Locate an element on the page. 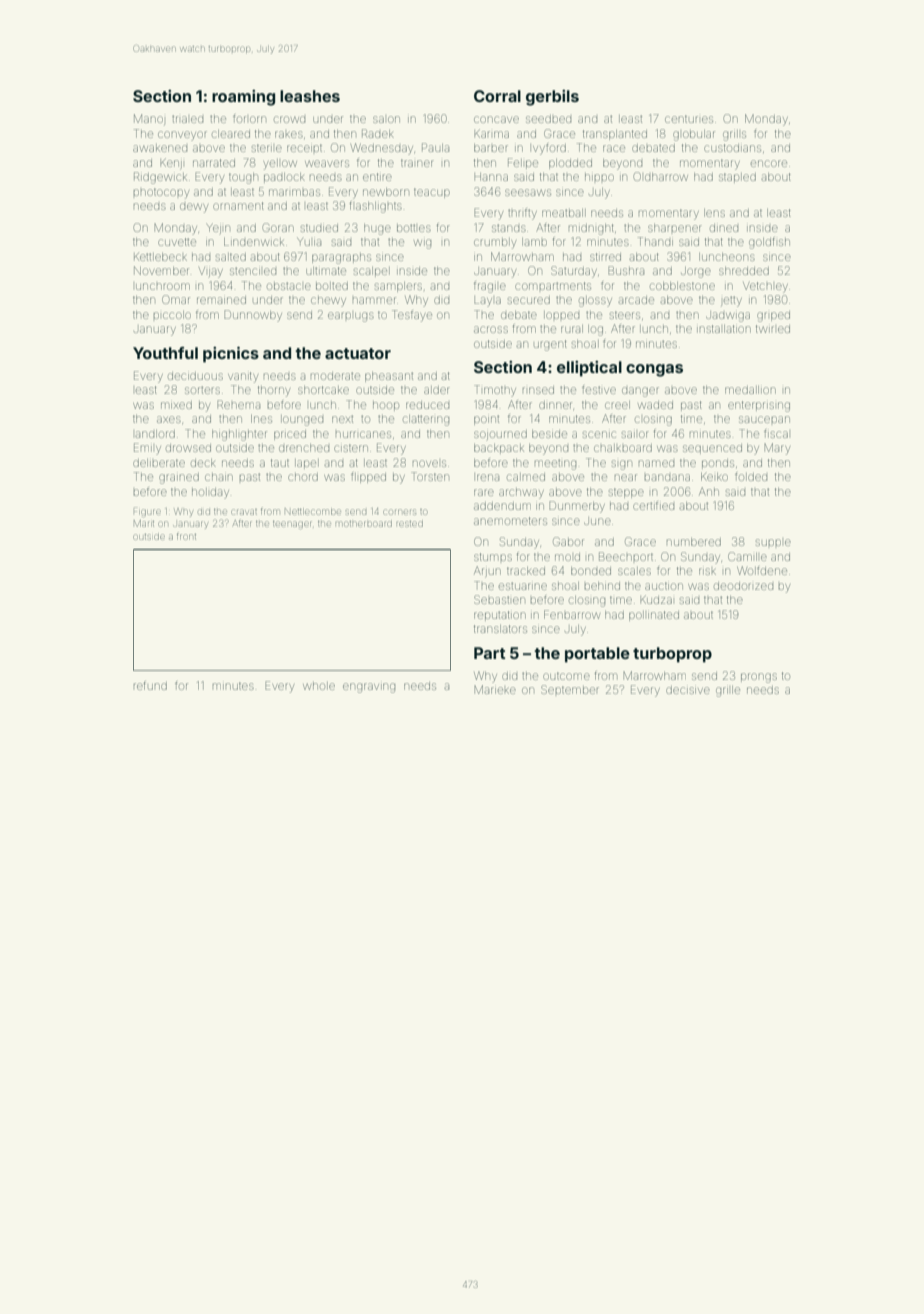 The height and width of the image is (1314, 924). salon is located at coordinates (386, 119).
